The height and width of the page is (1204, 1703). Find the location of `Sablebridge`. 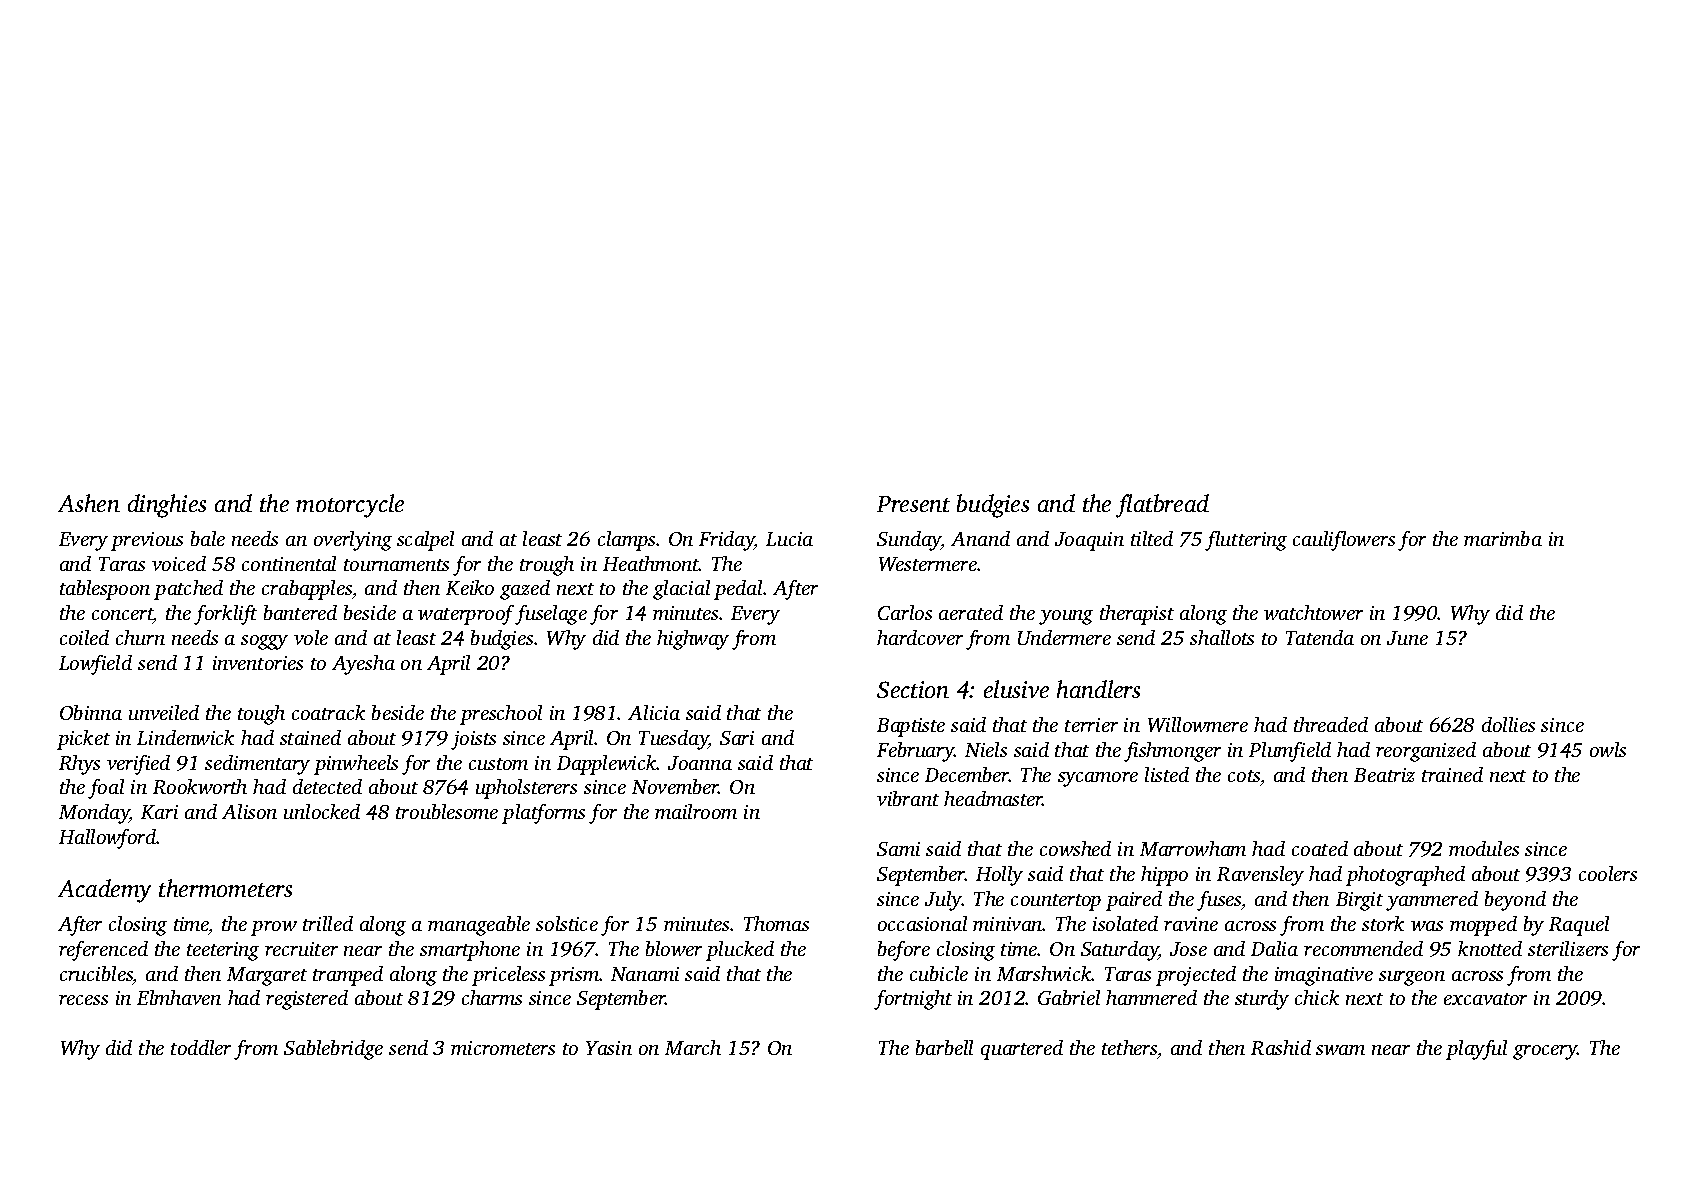

Sablebridge is located at coordinates (333, 1050).
